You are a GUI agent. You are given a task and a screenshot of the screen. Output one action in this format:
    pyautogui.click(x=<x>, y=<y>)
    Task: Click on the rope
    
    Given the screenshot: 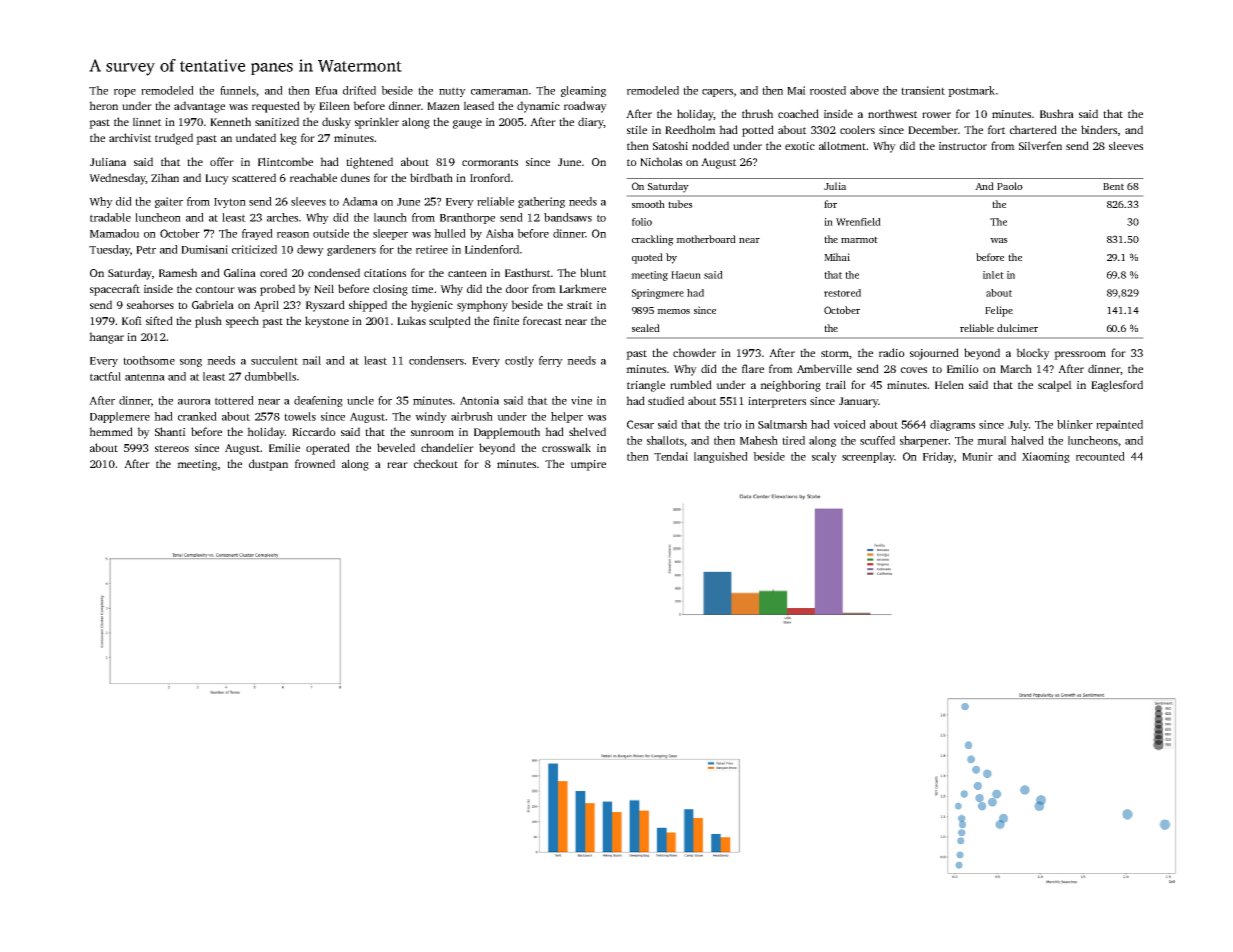 What is the action you would take?
    pyautogui.click(x=125, y=93)
